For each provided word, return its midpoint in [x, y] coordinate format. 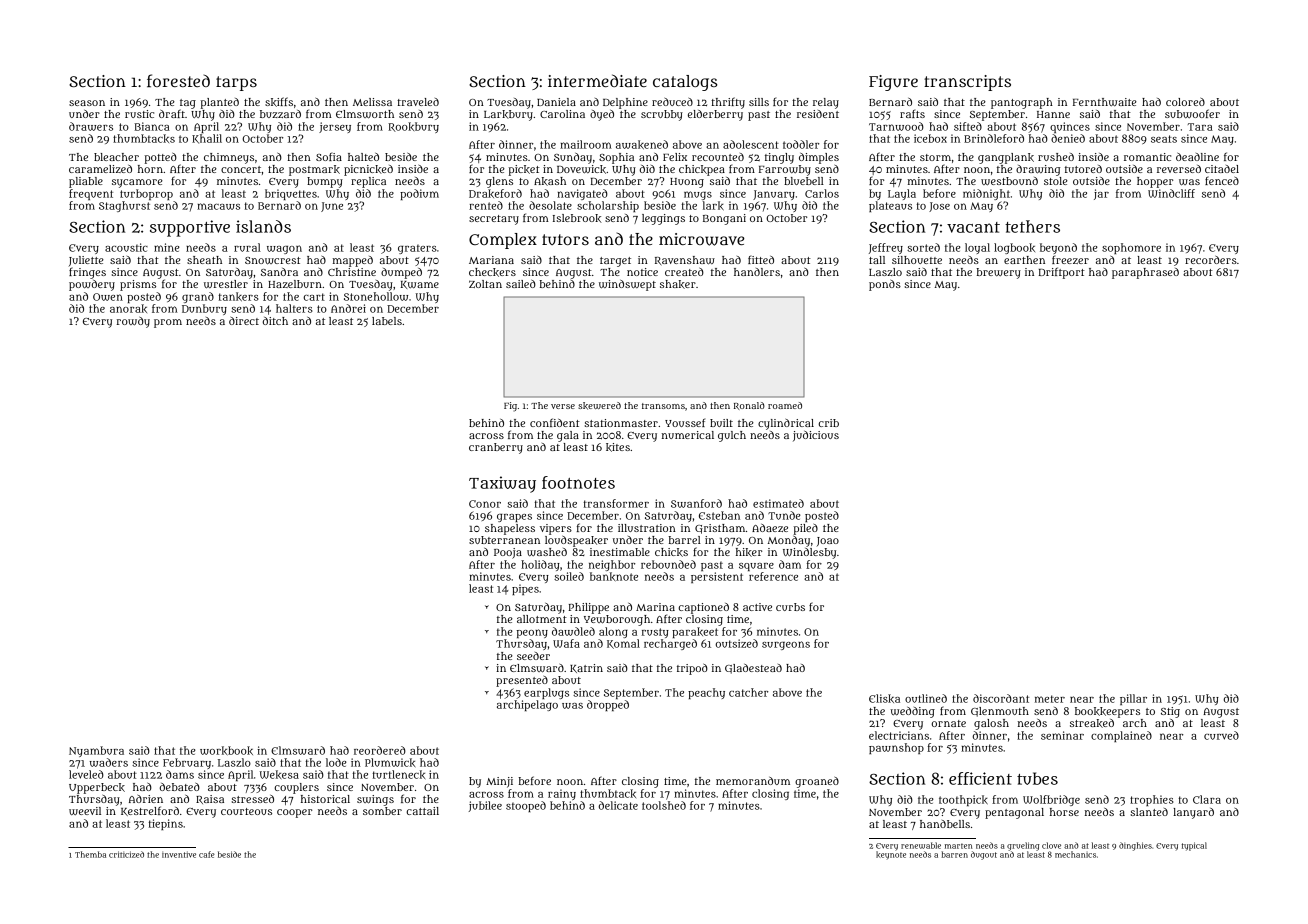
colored [1185, 102]
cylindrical [786, 424]
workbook [226, 750]
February [187, 763]
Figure [893, 83]
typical [1194, 846]
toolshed [664, 805]
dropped [608, 705]
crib [828, 423]
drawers [91, 126]
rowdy [133, 322]
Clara [1207, 799]
